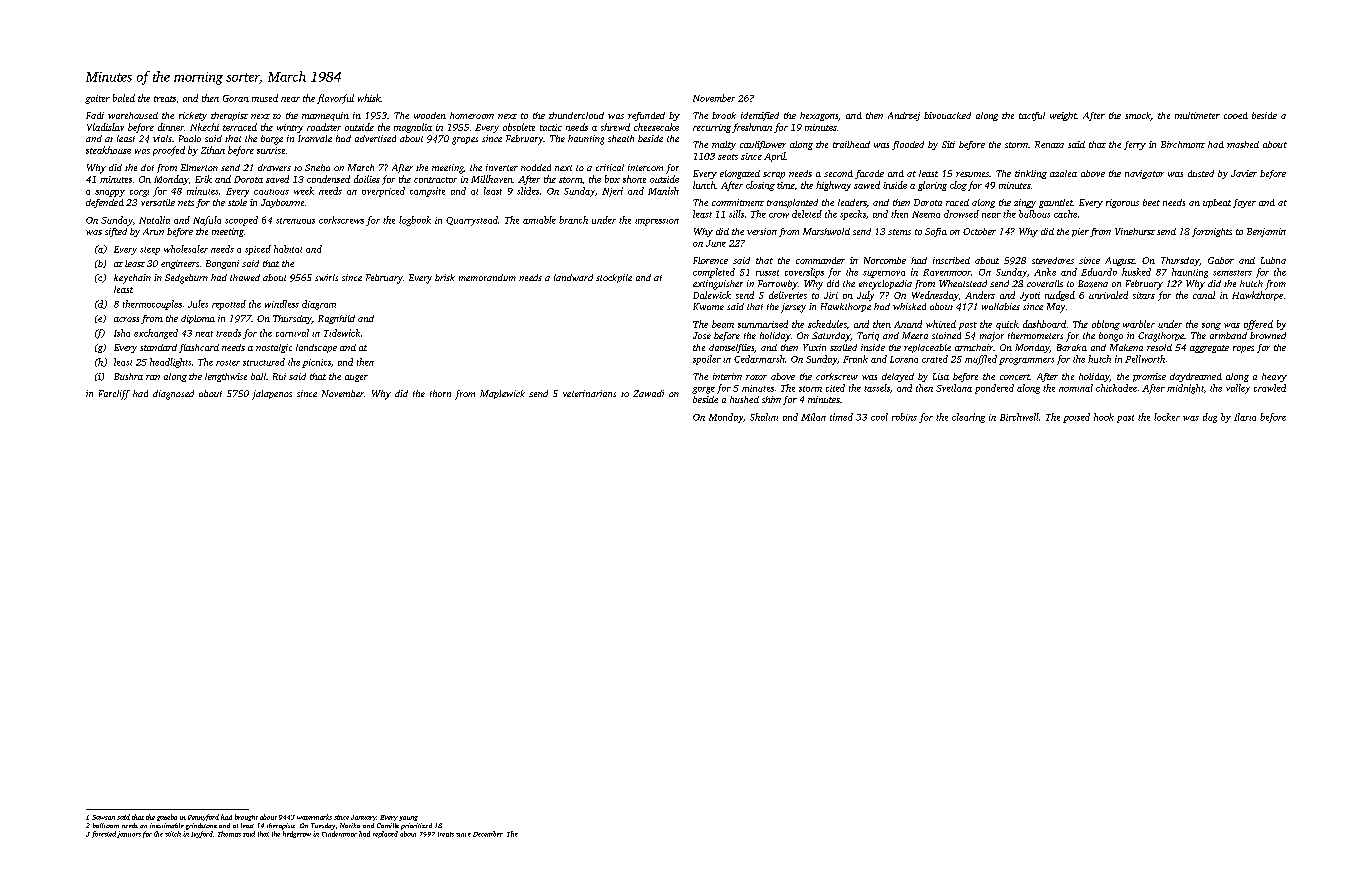  What do you see at coordinates (1210, 418) in the screenshot?
I see `dug` at bounding box center [1210, 418].
